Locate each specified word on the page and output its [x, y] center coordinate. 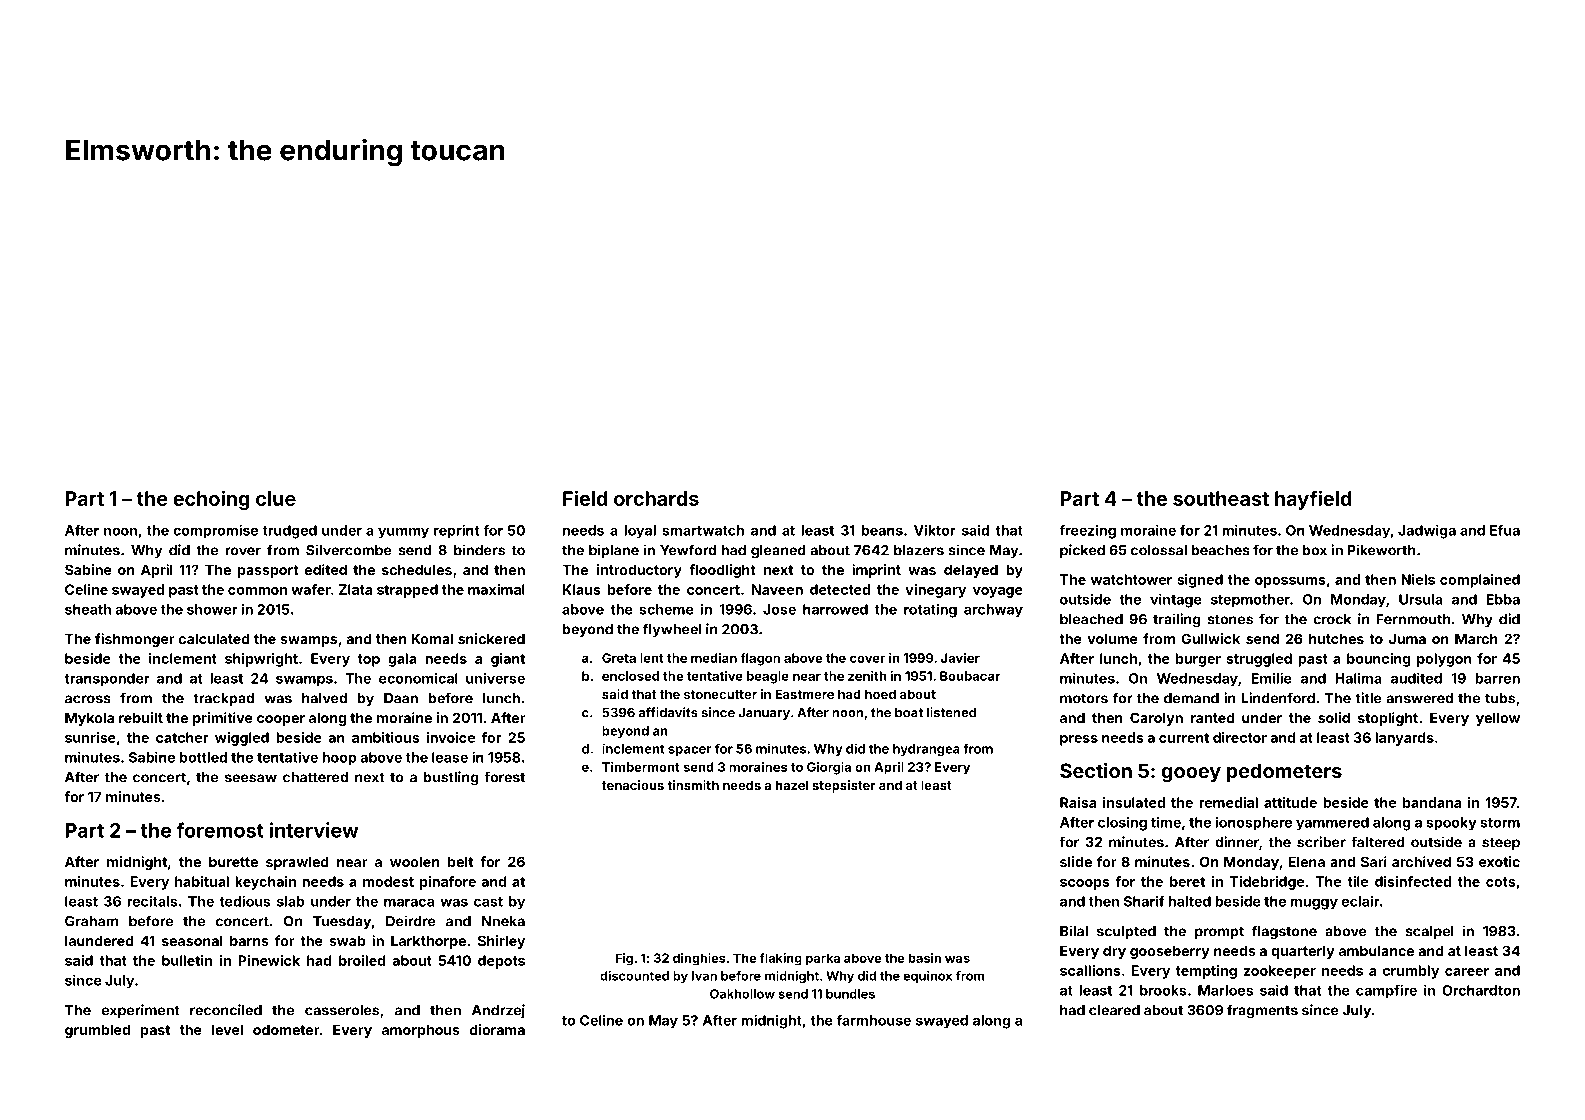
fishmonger [135, 640]
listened [951, 712]
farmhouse [874, 1020]
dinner [1237, 842]
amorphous [421, 1031]
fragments [1262, 1011]
